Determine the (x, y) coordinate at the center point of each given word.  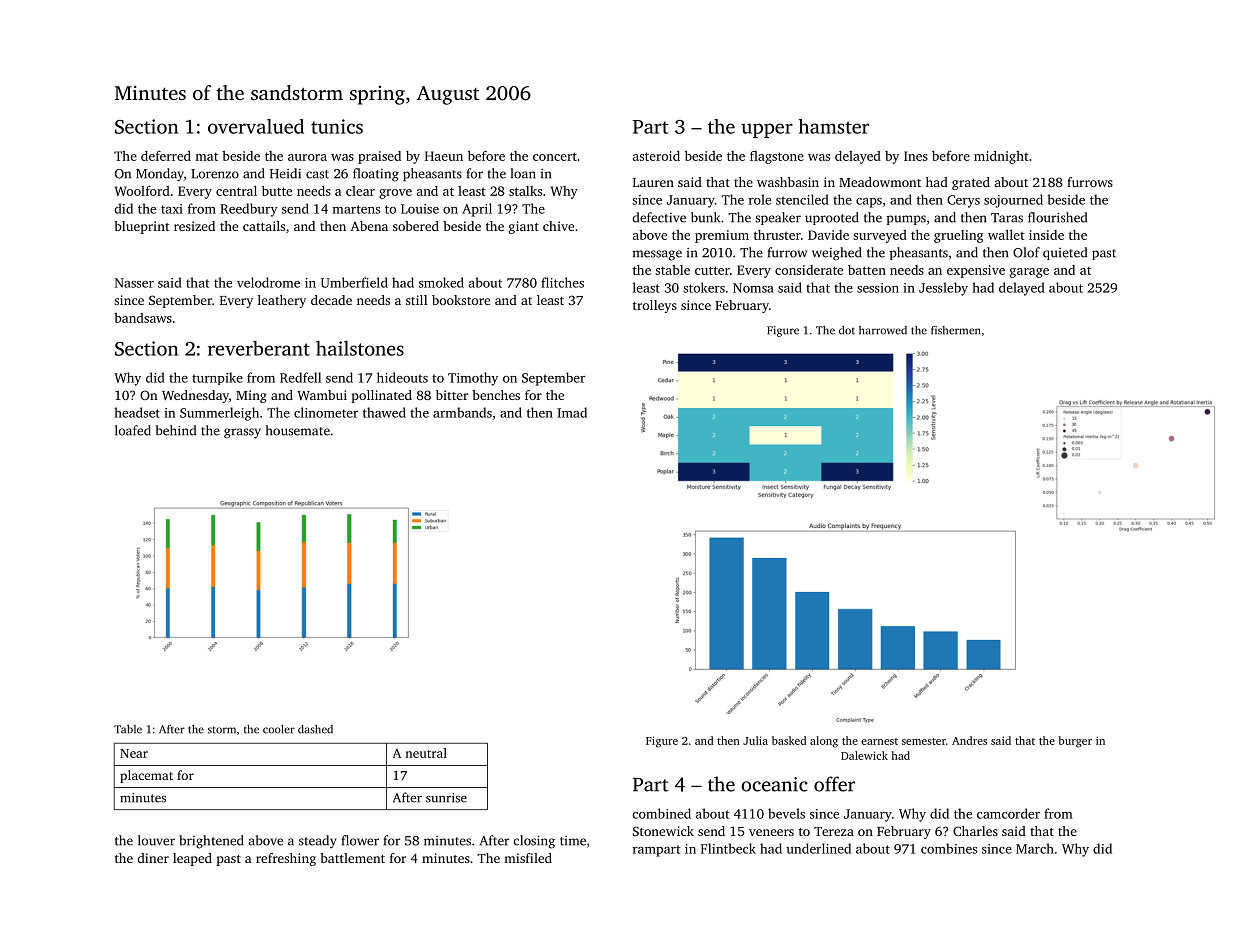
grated (971, 183)
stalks (525, 191)
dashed (315, 729)
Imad (572, 412)
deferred (166, 156)
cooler (279, 729)
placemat (146, 776)
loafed (133, 430)
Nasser (134, 283)
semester (924, 741)
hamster (834, 126)
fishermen (956, 330)
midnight (1001, 157)
